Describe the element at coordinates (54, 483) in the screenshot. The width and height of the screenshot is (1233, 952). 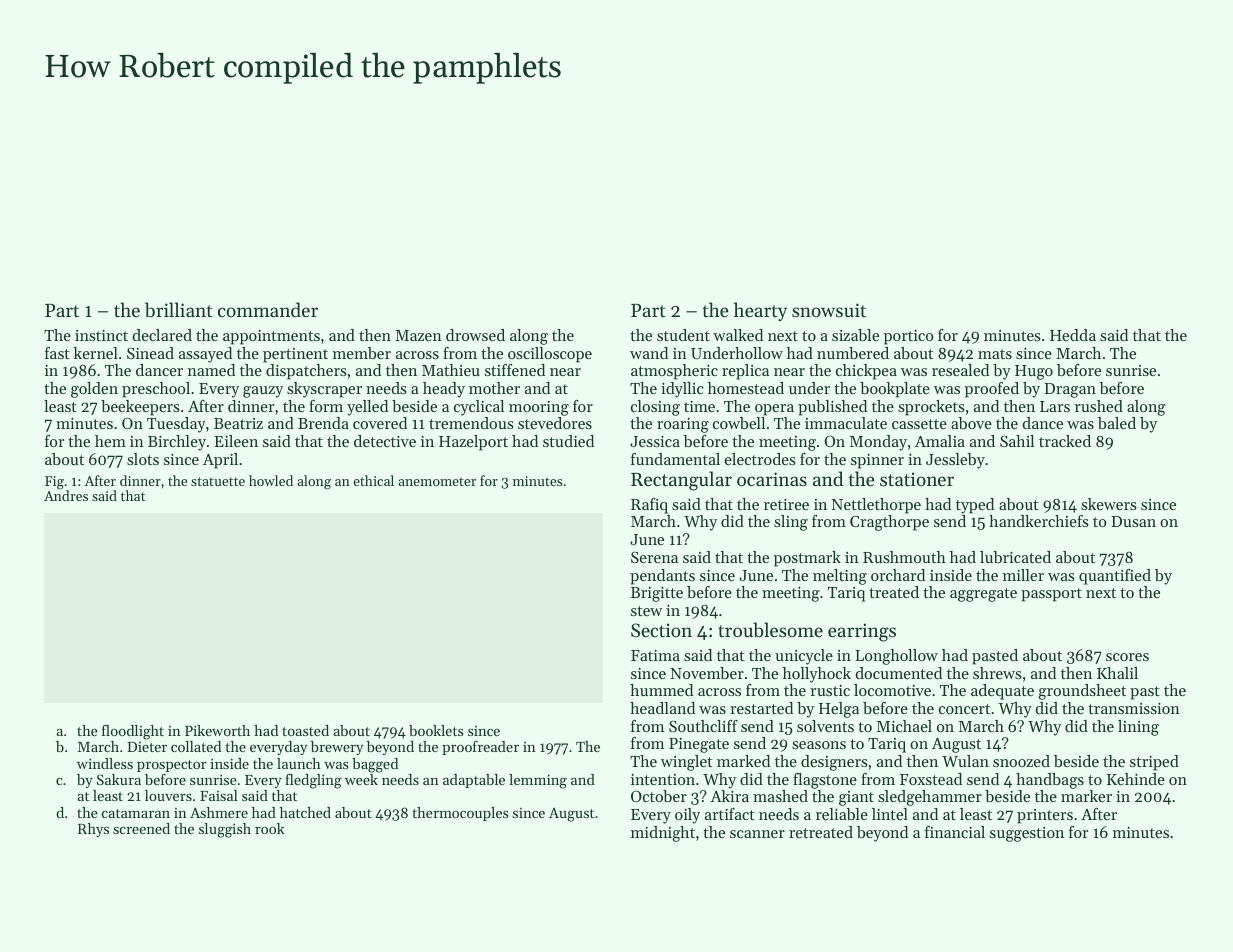
I see `Fig` at that location.
